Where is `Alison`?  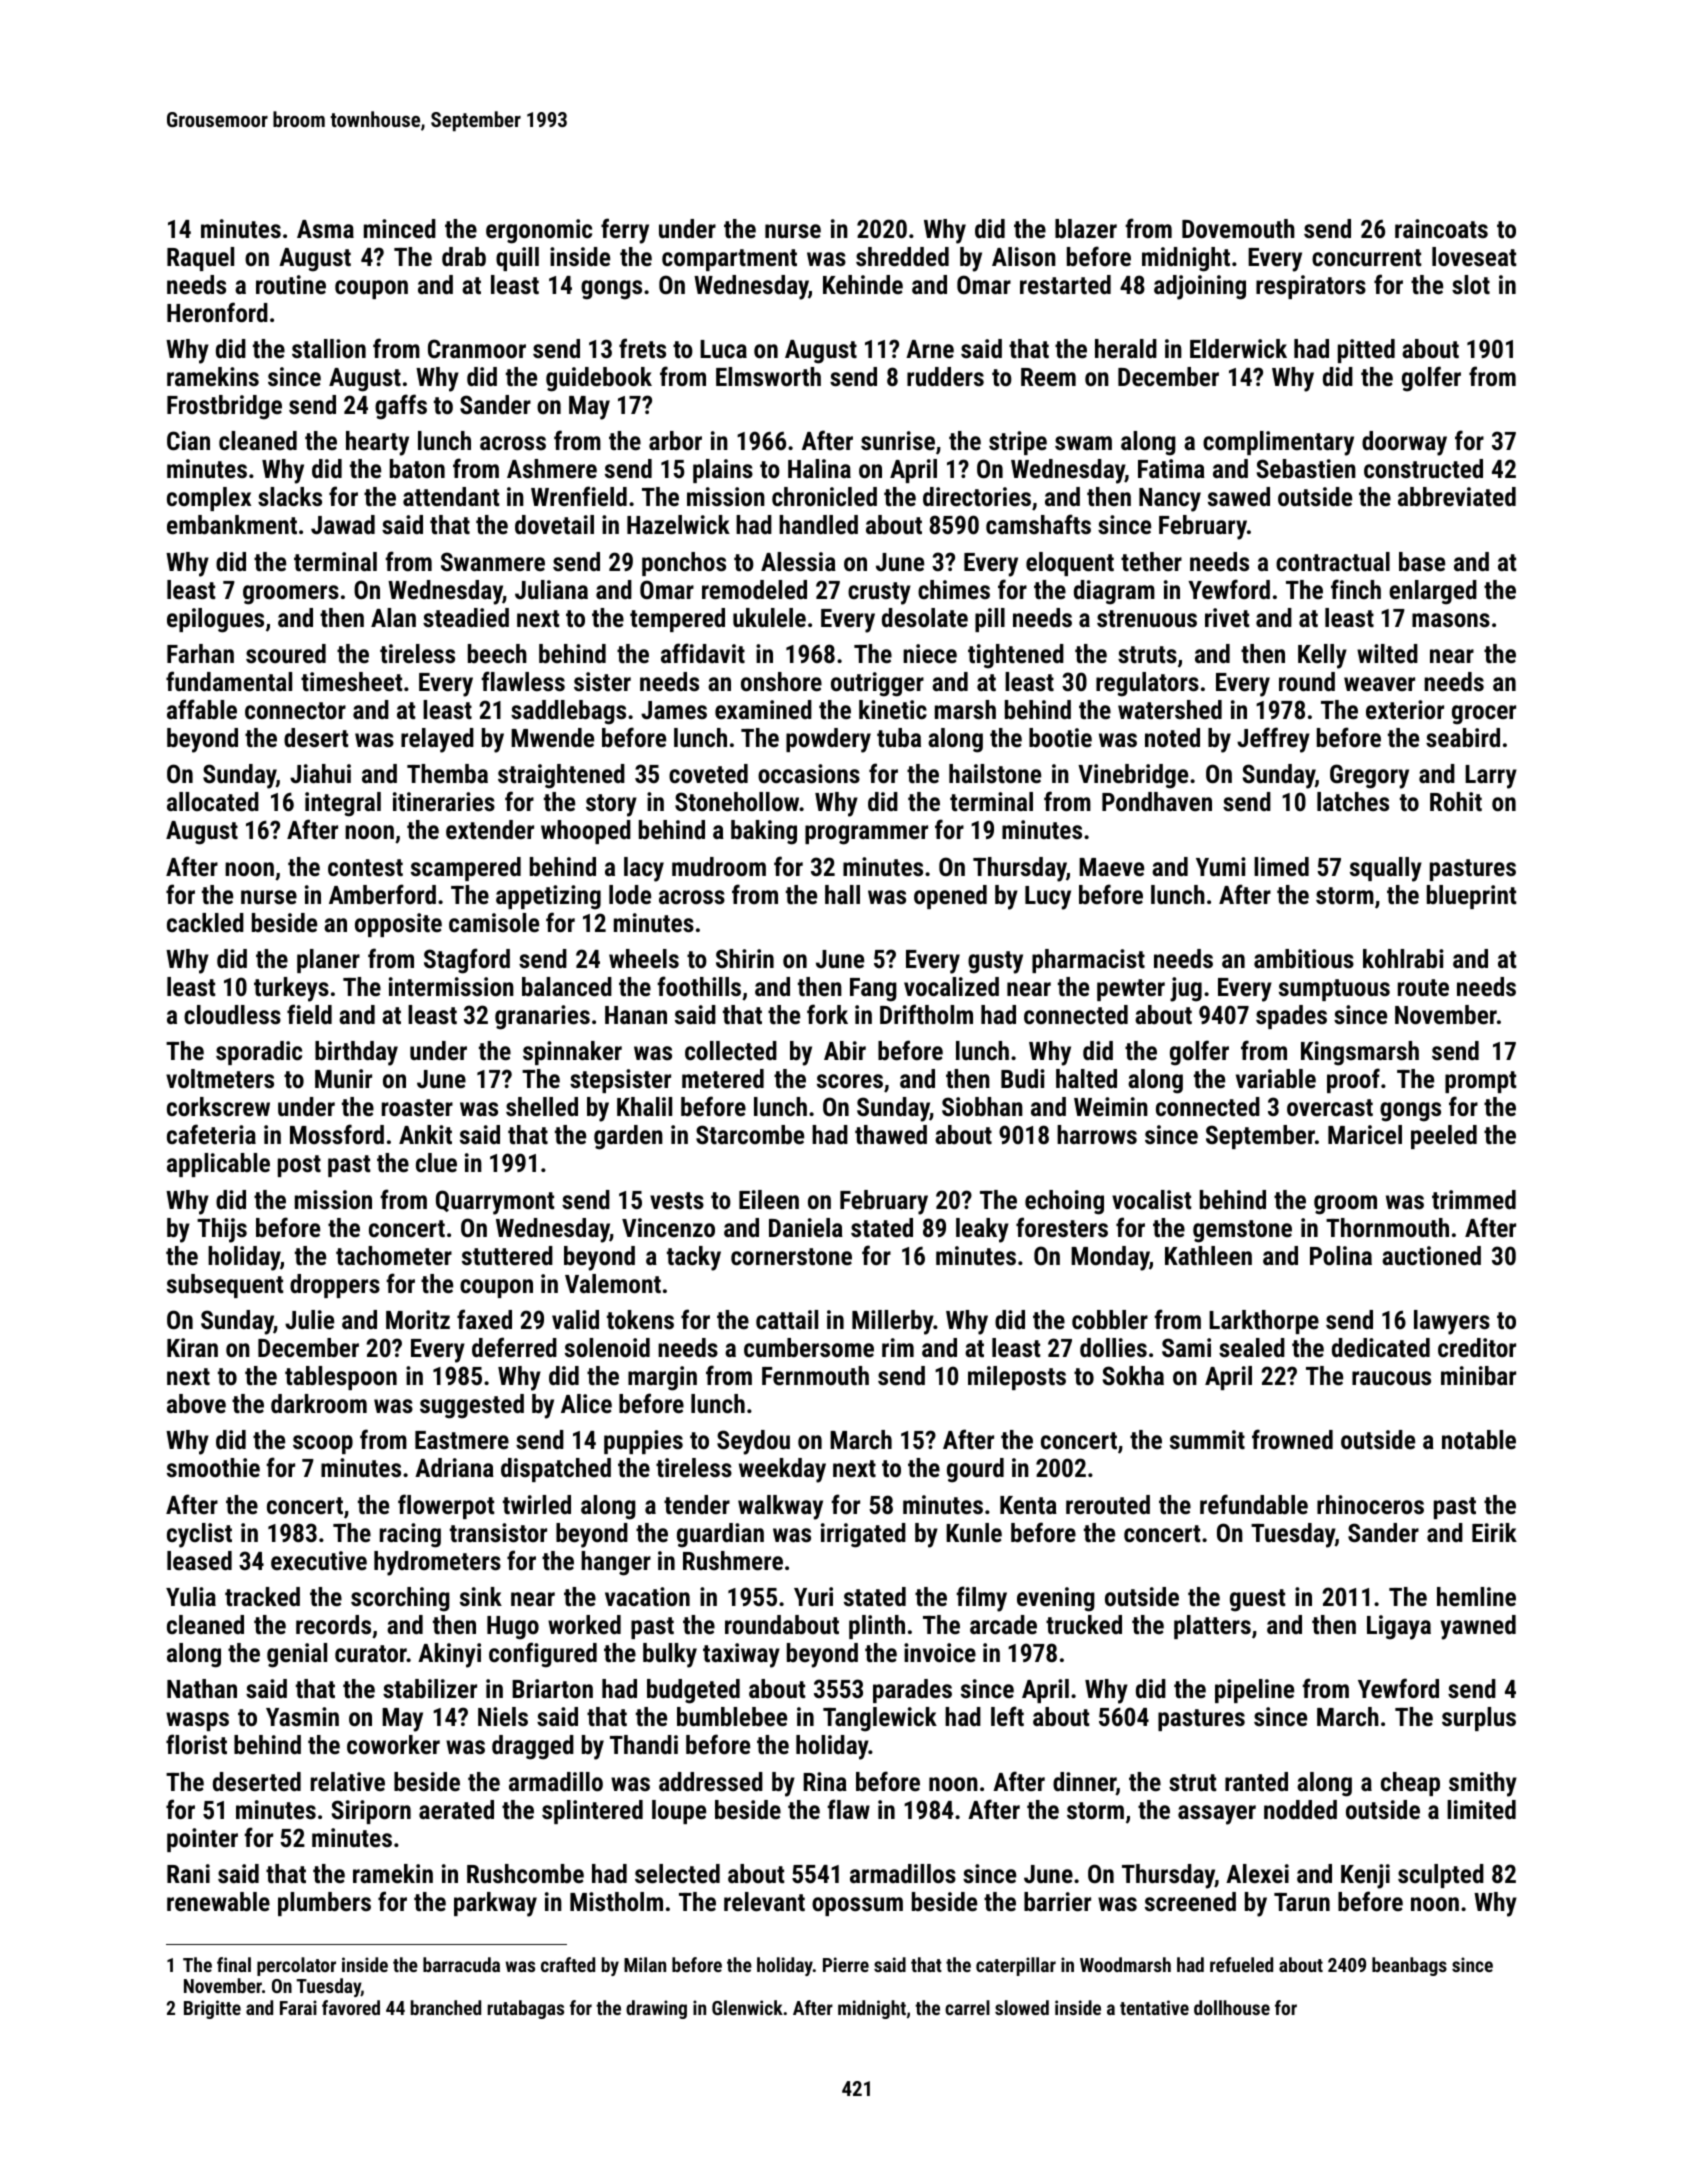
Alison is located at coordinates (1024, 256).
